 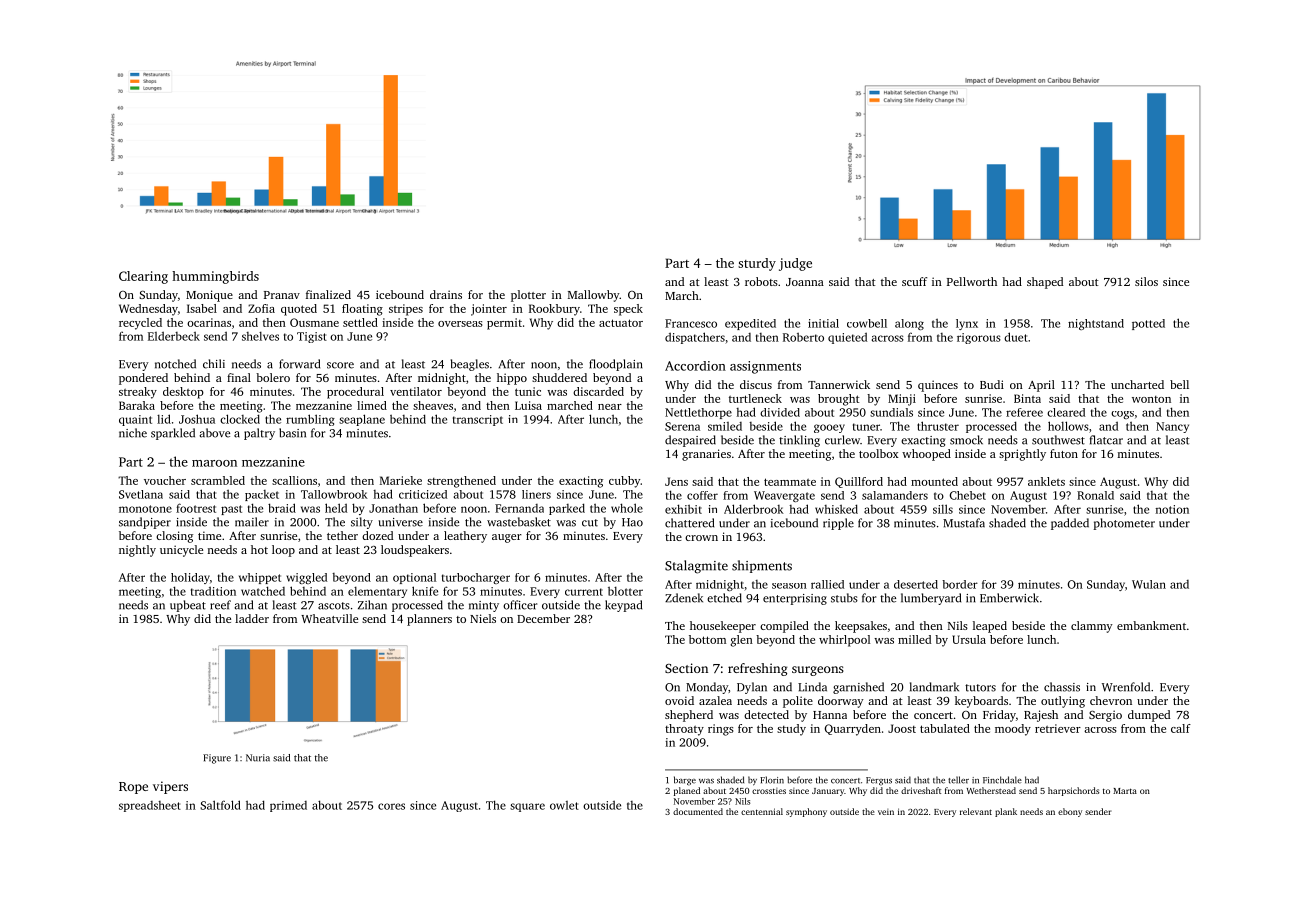 What do you see at coordinates (175, 364) in the page?
I see `notched` at bounding box center [175, 364].
